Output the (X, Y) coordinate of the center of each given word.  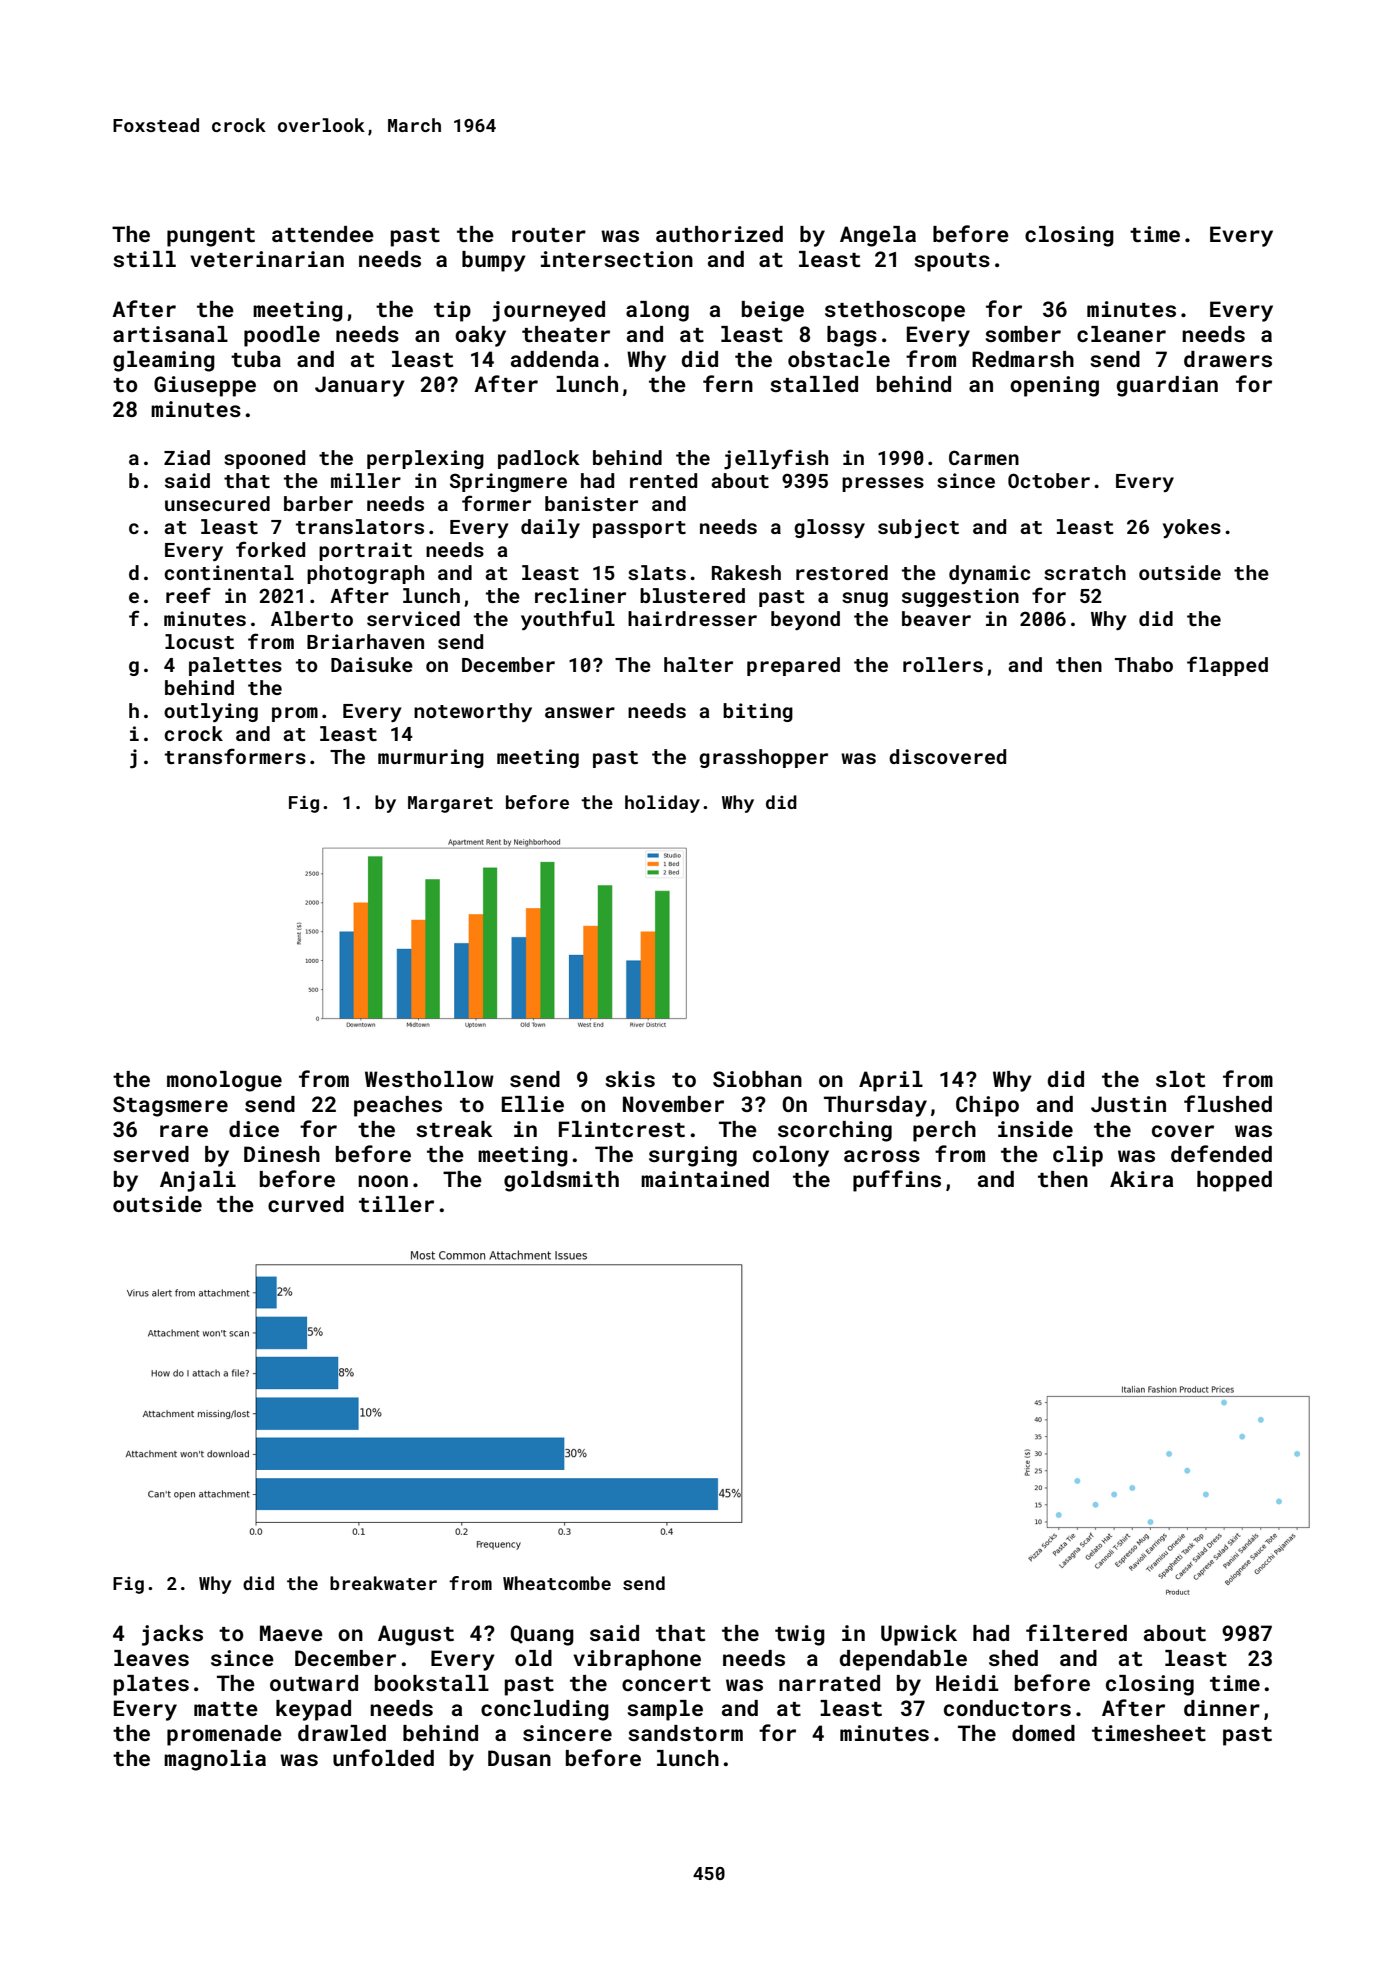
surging (693, 1156)
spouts (952, 262)
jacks (172, 1635)
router (549, 235)
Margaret (450, 804)
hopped (1234, 1181)
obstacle (839, 359)
